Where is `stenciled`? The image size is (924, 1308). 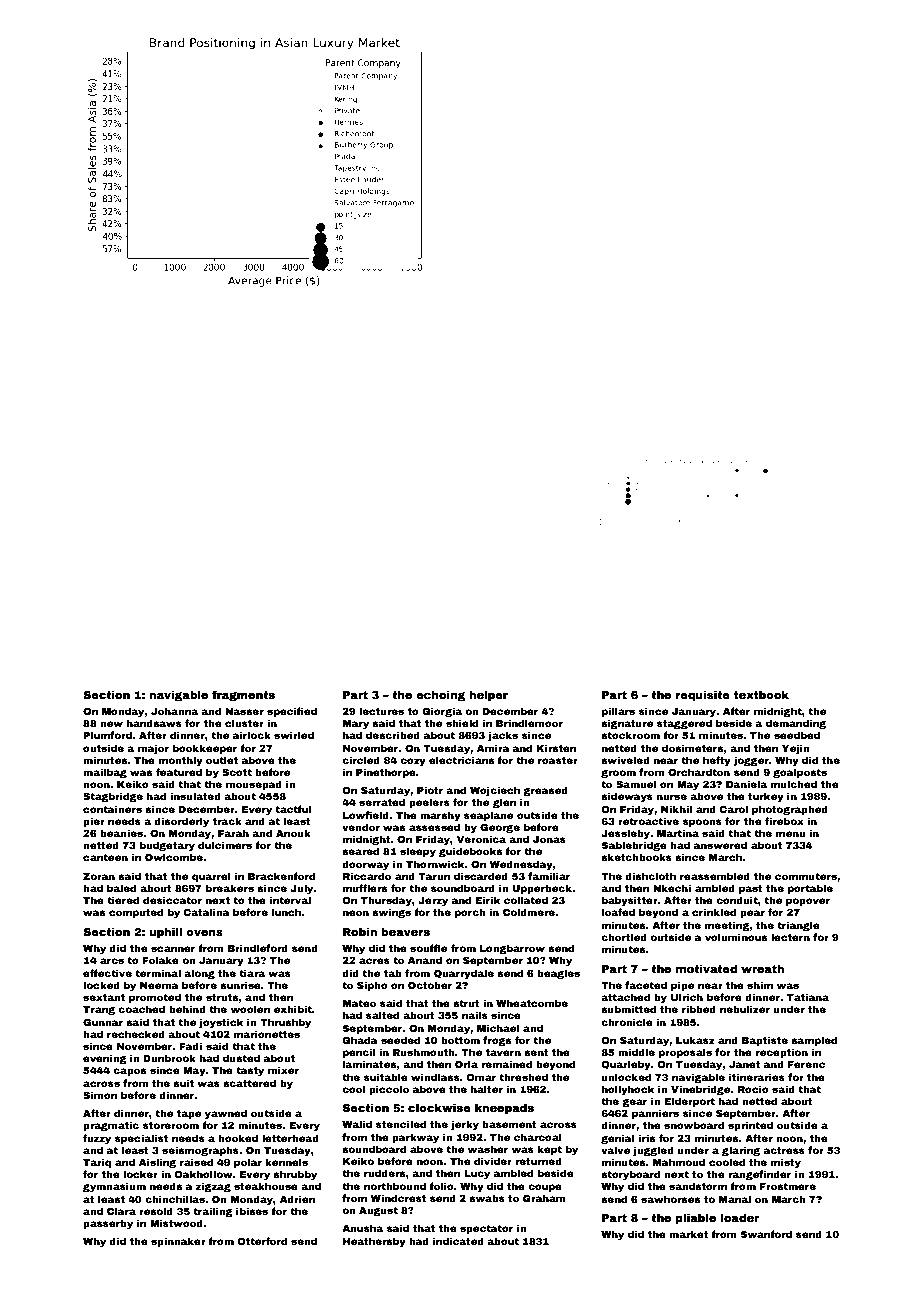 stenciled is located at coordinates (401, 1124).
